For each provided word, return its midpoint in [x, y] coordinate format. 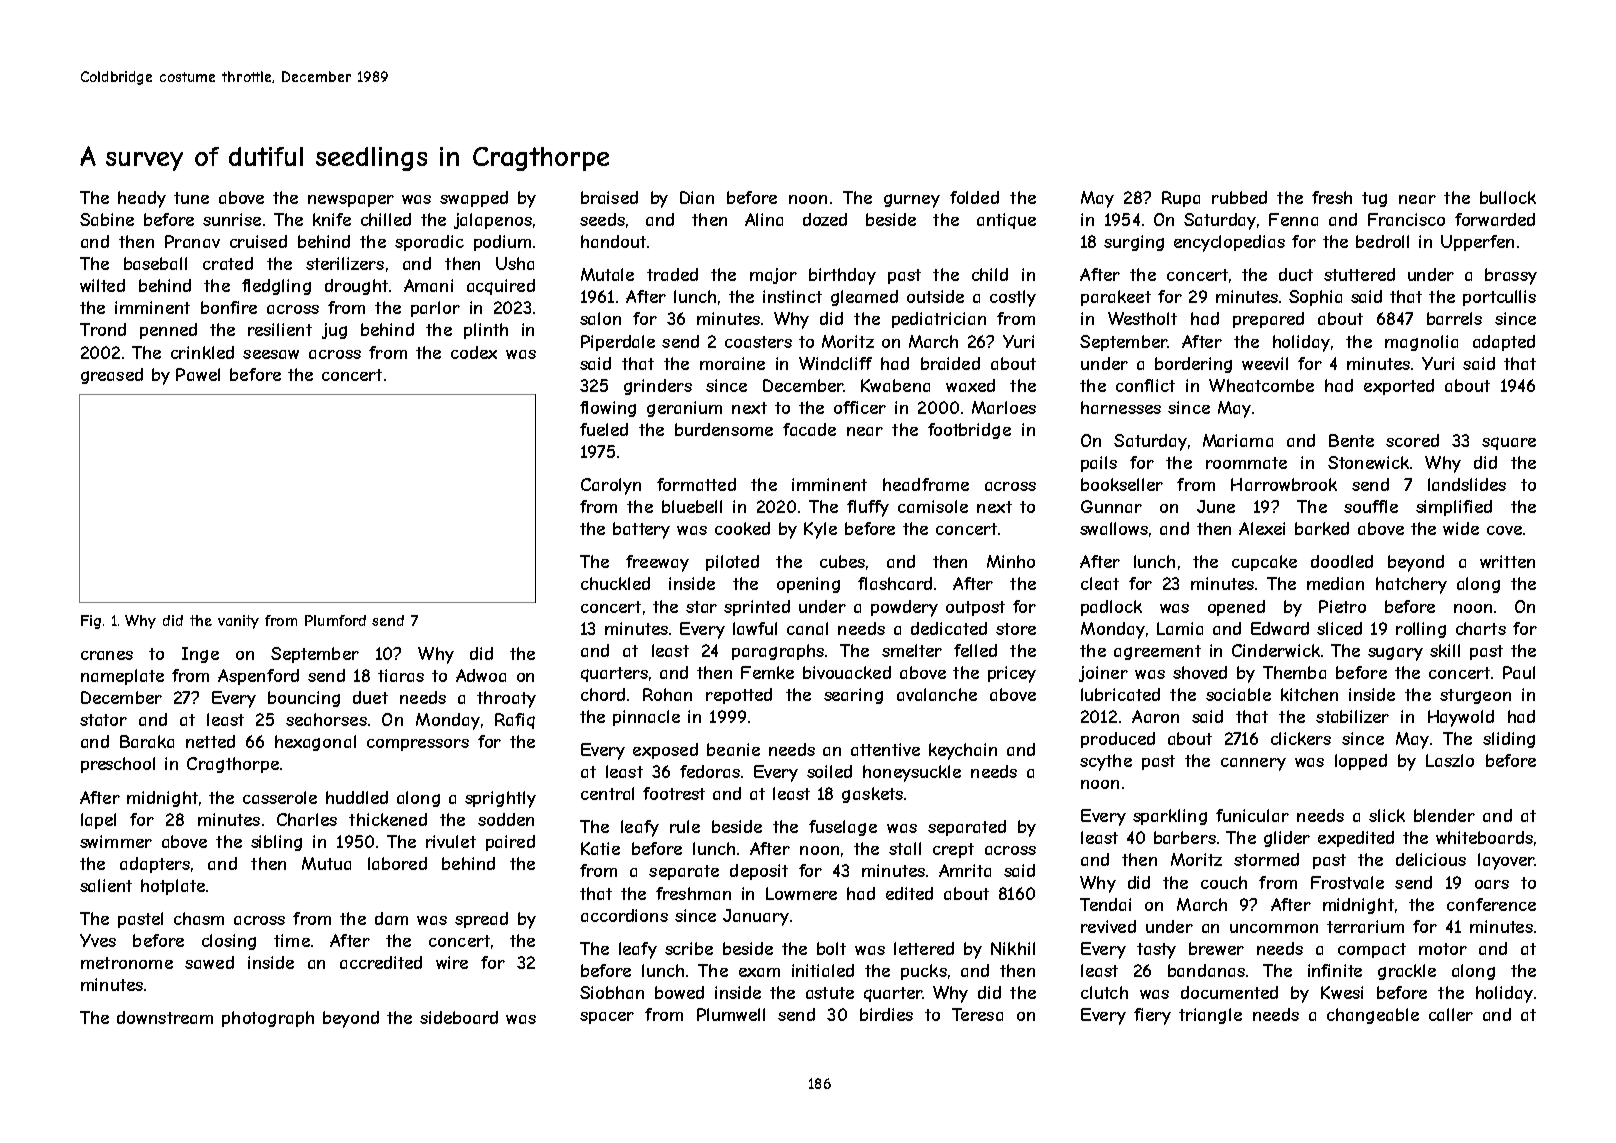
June [1216, 506]
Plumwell [731, 1014]
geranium [684, 409]
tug [1374, 199]
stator [103, 720]
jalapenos [493, 221]
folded [974, 197]
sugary [1395, 654]
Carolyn [611, 486]
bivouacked [847, 672]
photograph [268, 1019]
